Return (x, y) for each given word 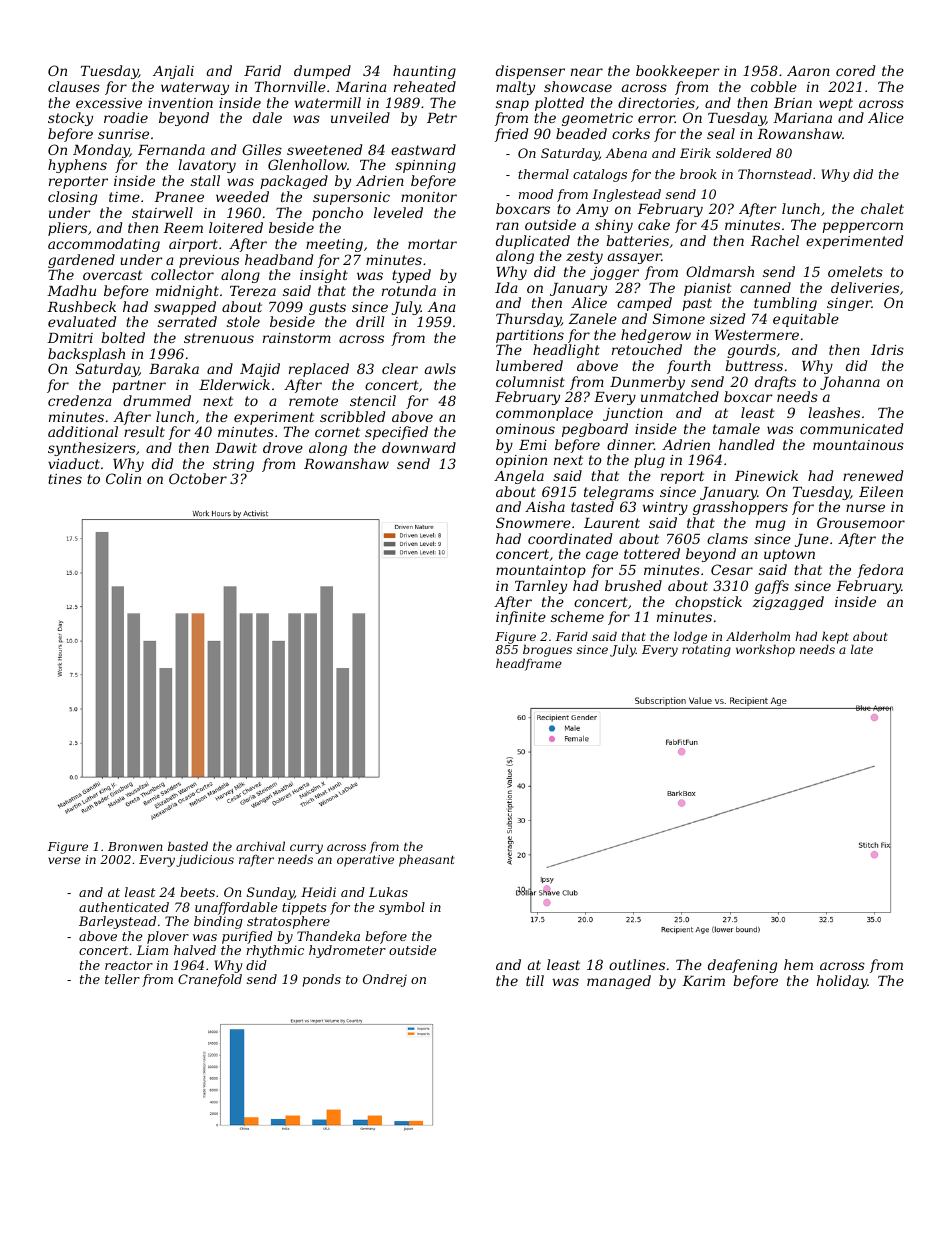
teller (122, 979)
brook (698, 174)
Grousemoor (861, 522)
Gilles (262, 149)
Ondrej (385, 980)
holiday (842, 982)
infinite (521, 618)
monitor (429, 197)
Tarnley (541, 587)
